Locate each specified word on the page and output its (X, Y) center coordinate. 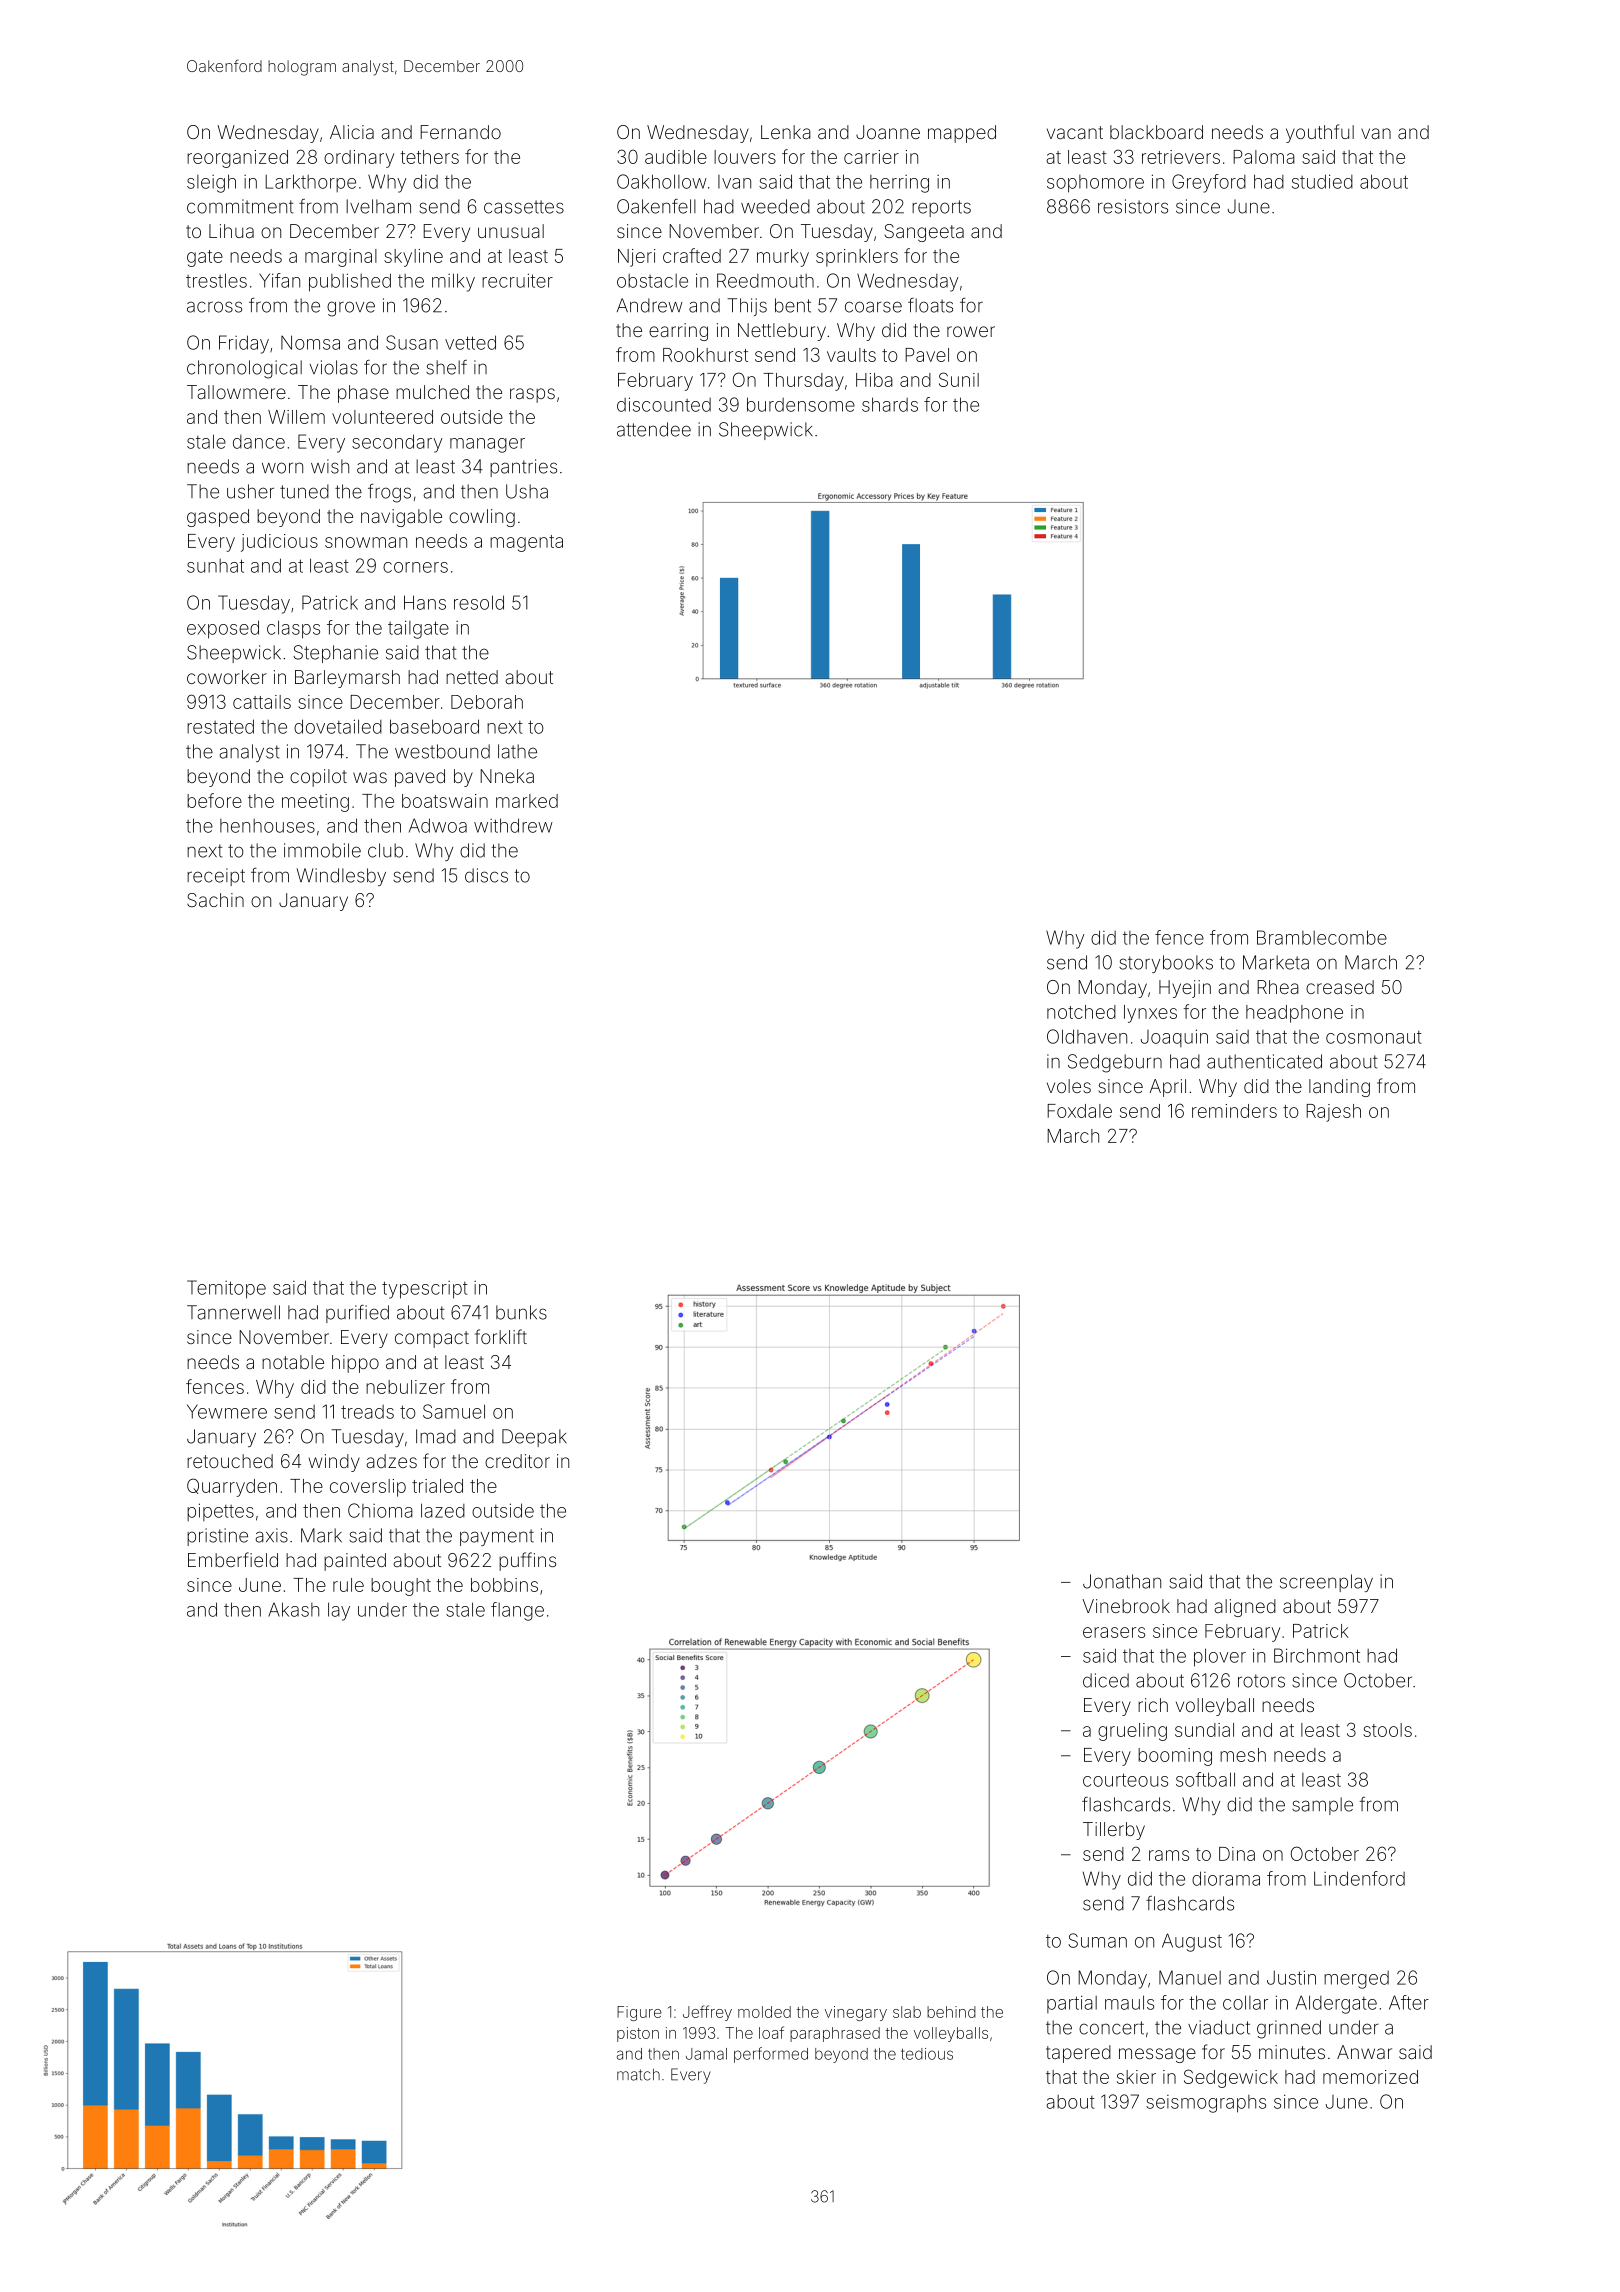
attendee (654, 429)
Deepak (534, 1438)
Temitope (226, 1289)
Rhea (1278, 987)
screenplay (1326, 1583)
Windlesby (341, 877)
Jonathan (1122, 1581)
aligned (1245, 1608)
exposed (223, 629)
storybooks (1166, 964)
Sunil (959, 379)
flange (517, 1611)
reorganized (237, 159)
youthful (1320, 133)
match (638, 2074)
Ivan (734, 182)
